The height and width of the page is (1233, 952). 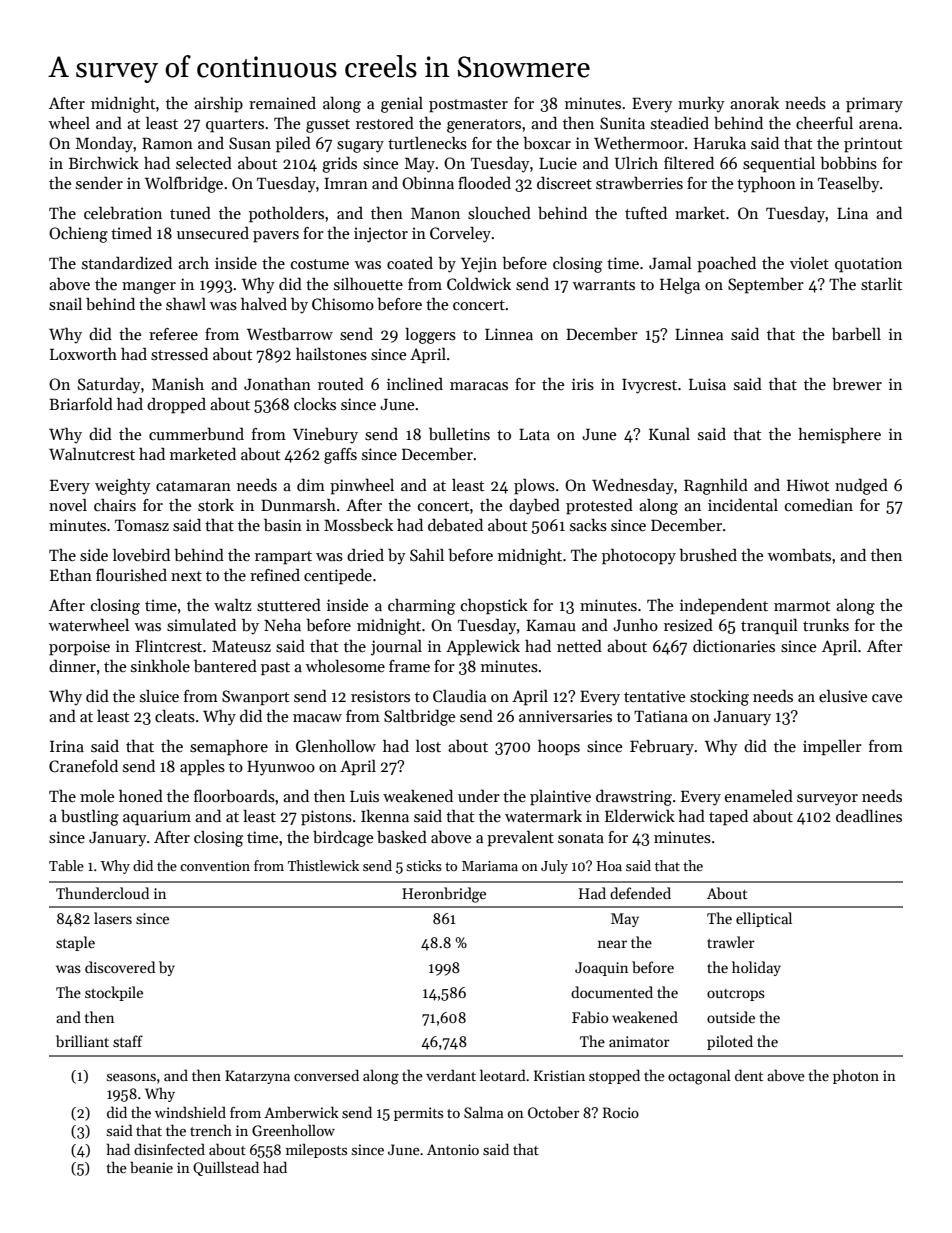 What do you see at coordinates (282, 103) in the page?
I see `remained` at bounding box center [282, 103].
